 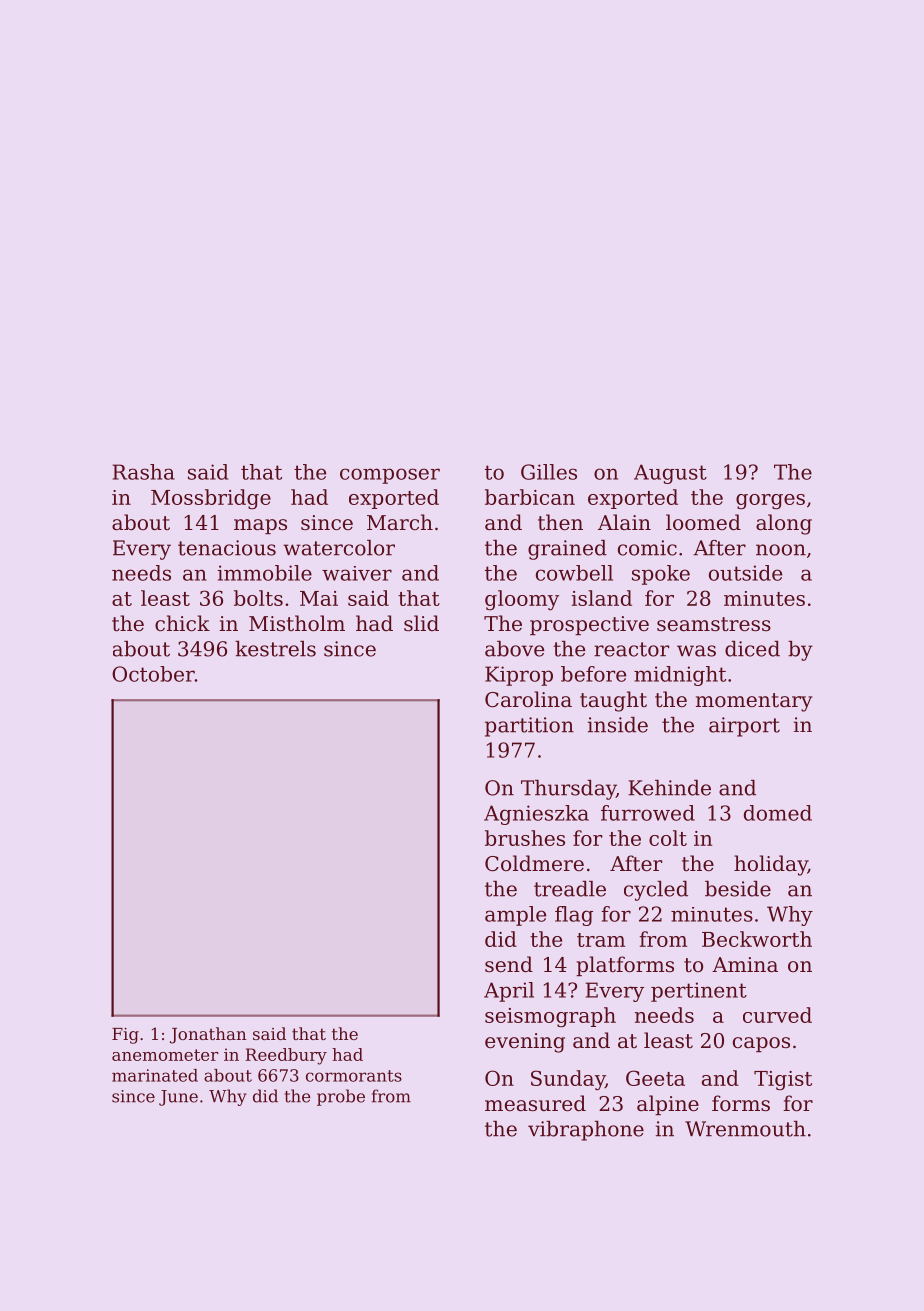 What do you see at coordinates (275, 649) in the page?
I see `kestrels` at bounding box center [275, 649].
